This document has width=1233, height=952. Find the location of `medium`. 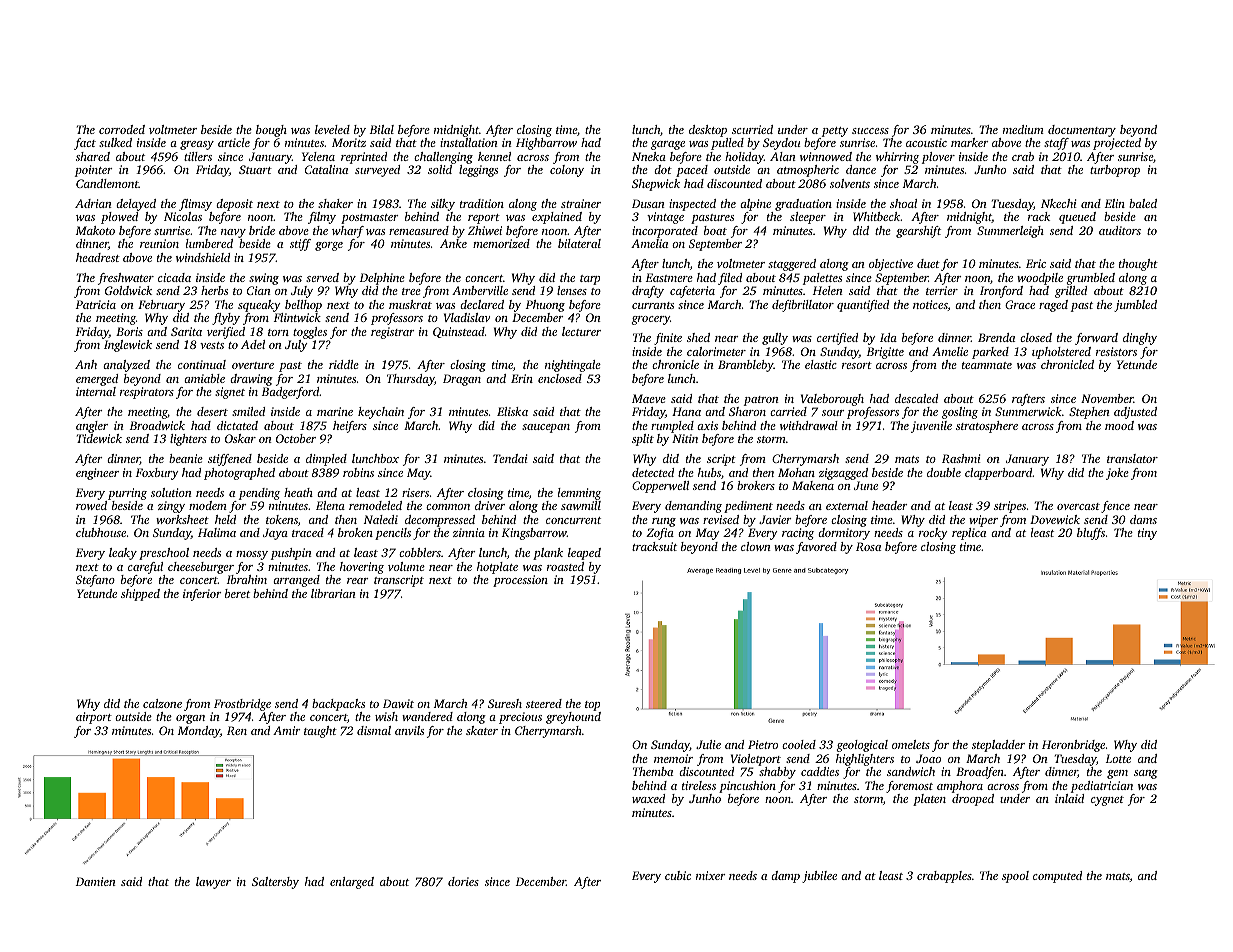

medium is located at coordinates (1023, 129).
